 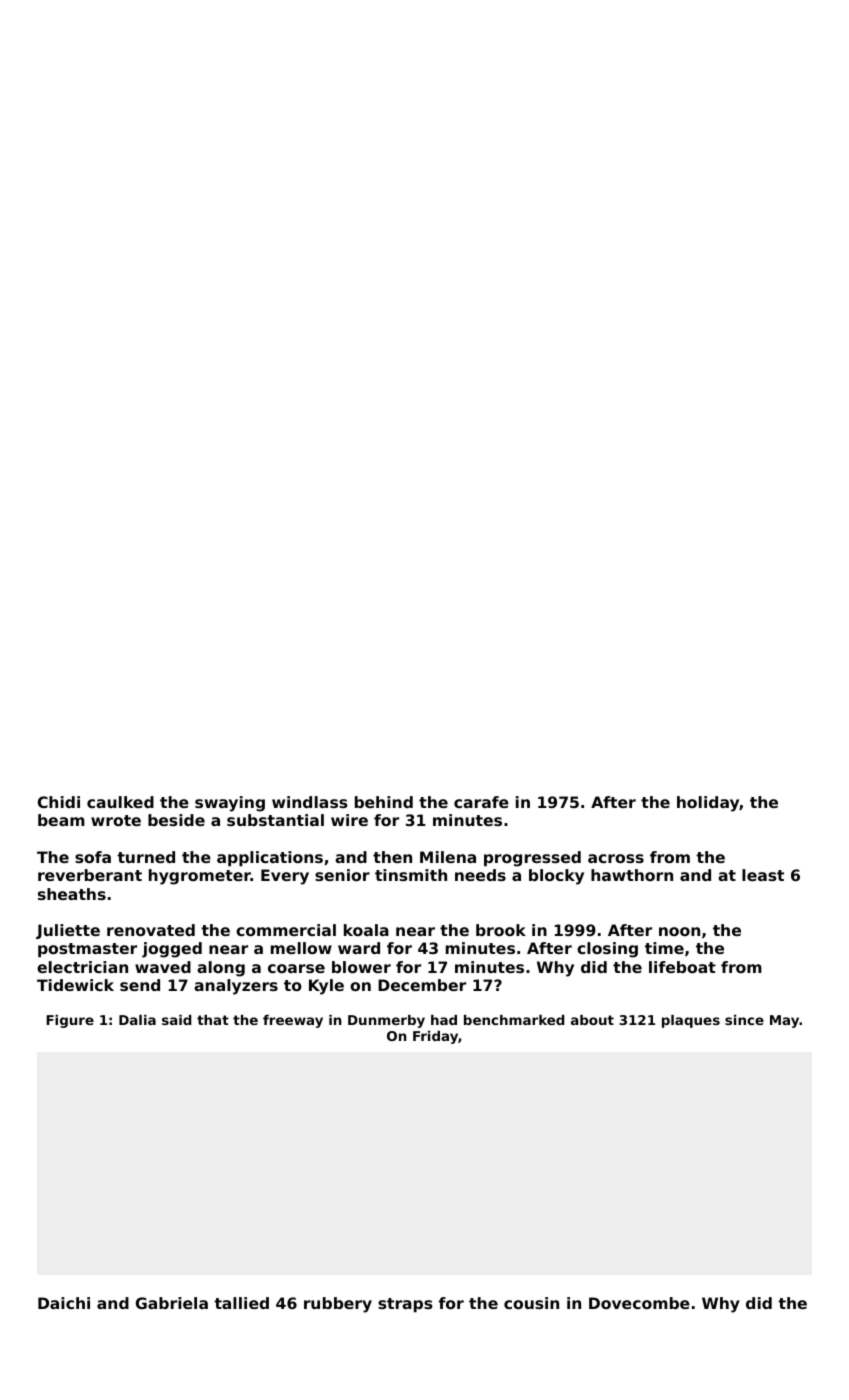 What do you see at coordinates (384, 802) in the screenshot?
I see `behind` at bounding box center [384, 802].
